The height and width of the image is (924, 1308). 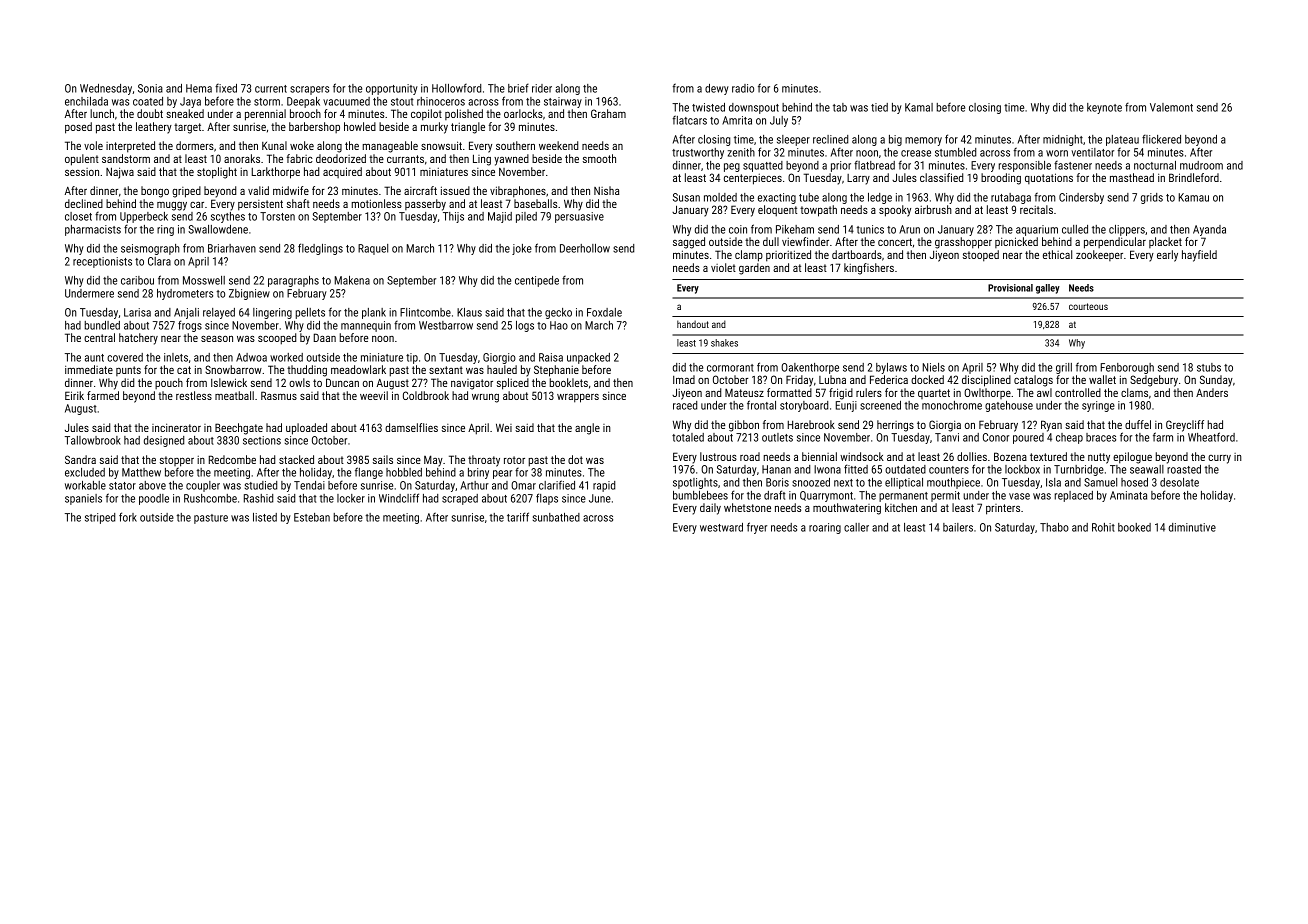 What do you see at coordinates (86, 101) in the image?
I see `enchilada` at bounding box center [86, 101].
